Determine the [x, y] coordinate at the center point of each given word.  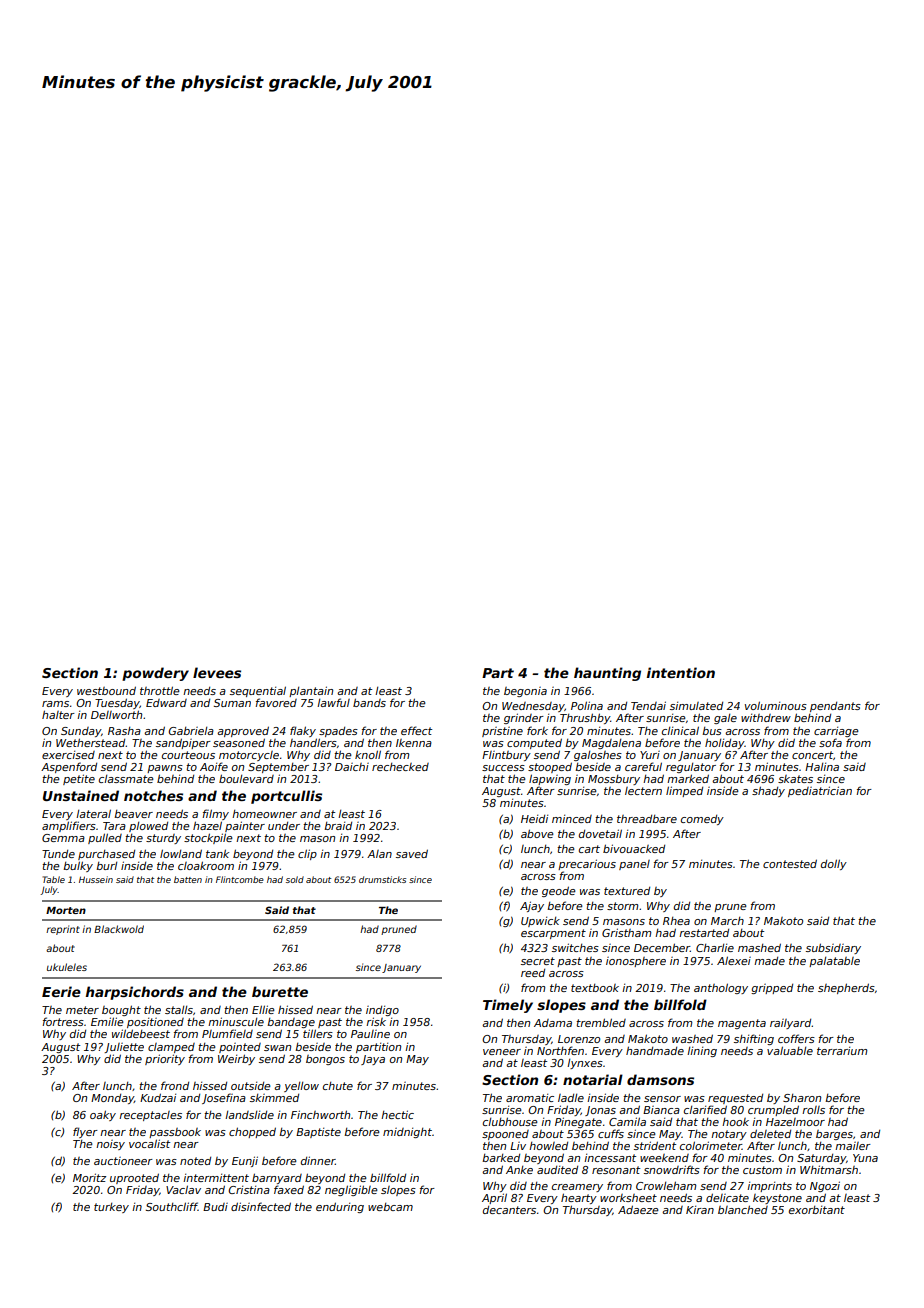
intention [681, 672]
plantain [311, 691]
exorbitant [817, 1210]
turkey [111, 1208]
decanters [509, 1210]
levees [217, 672]
